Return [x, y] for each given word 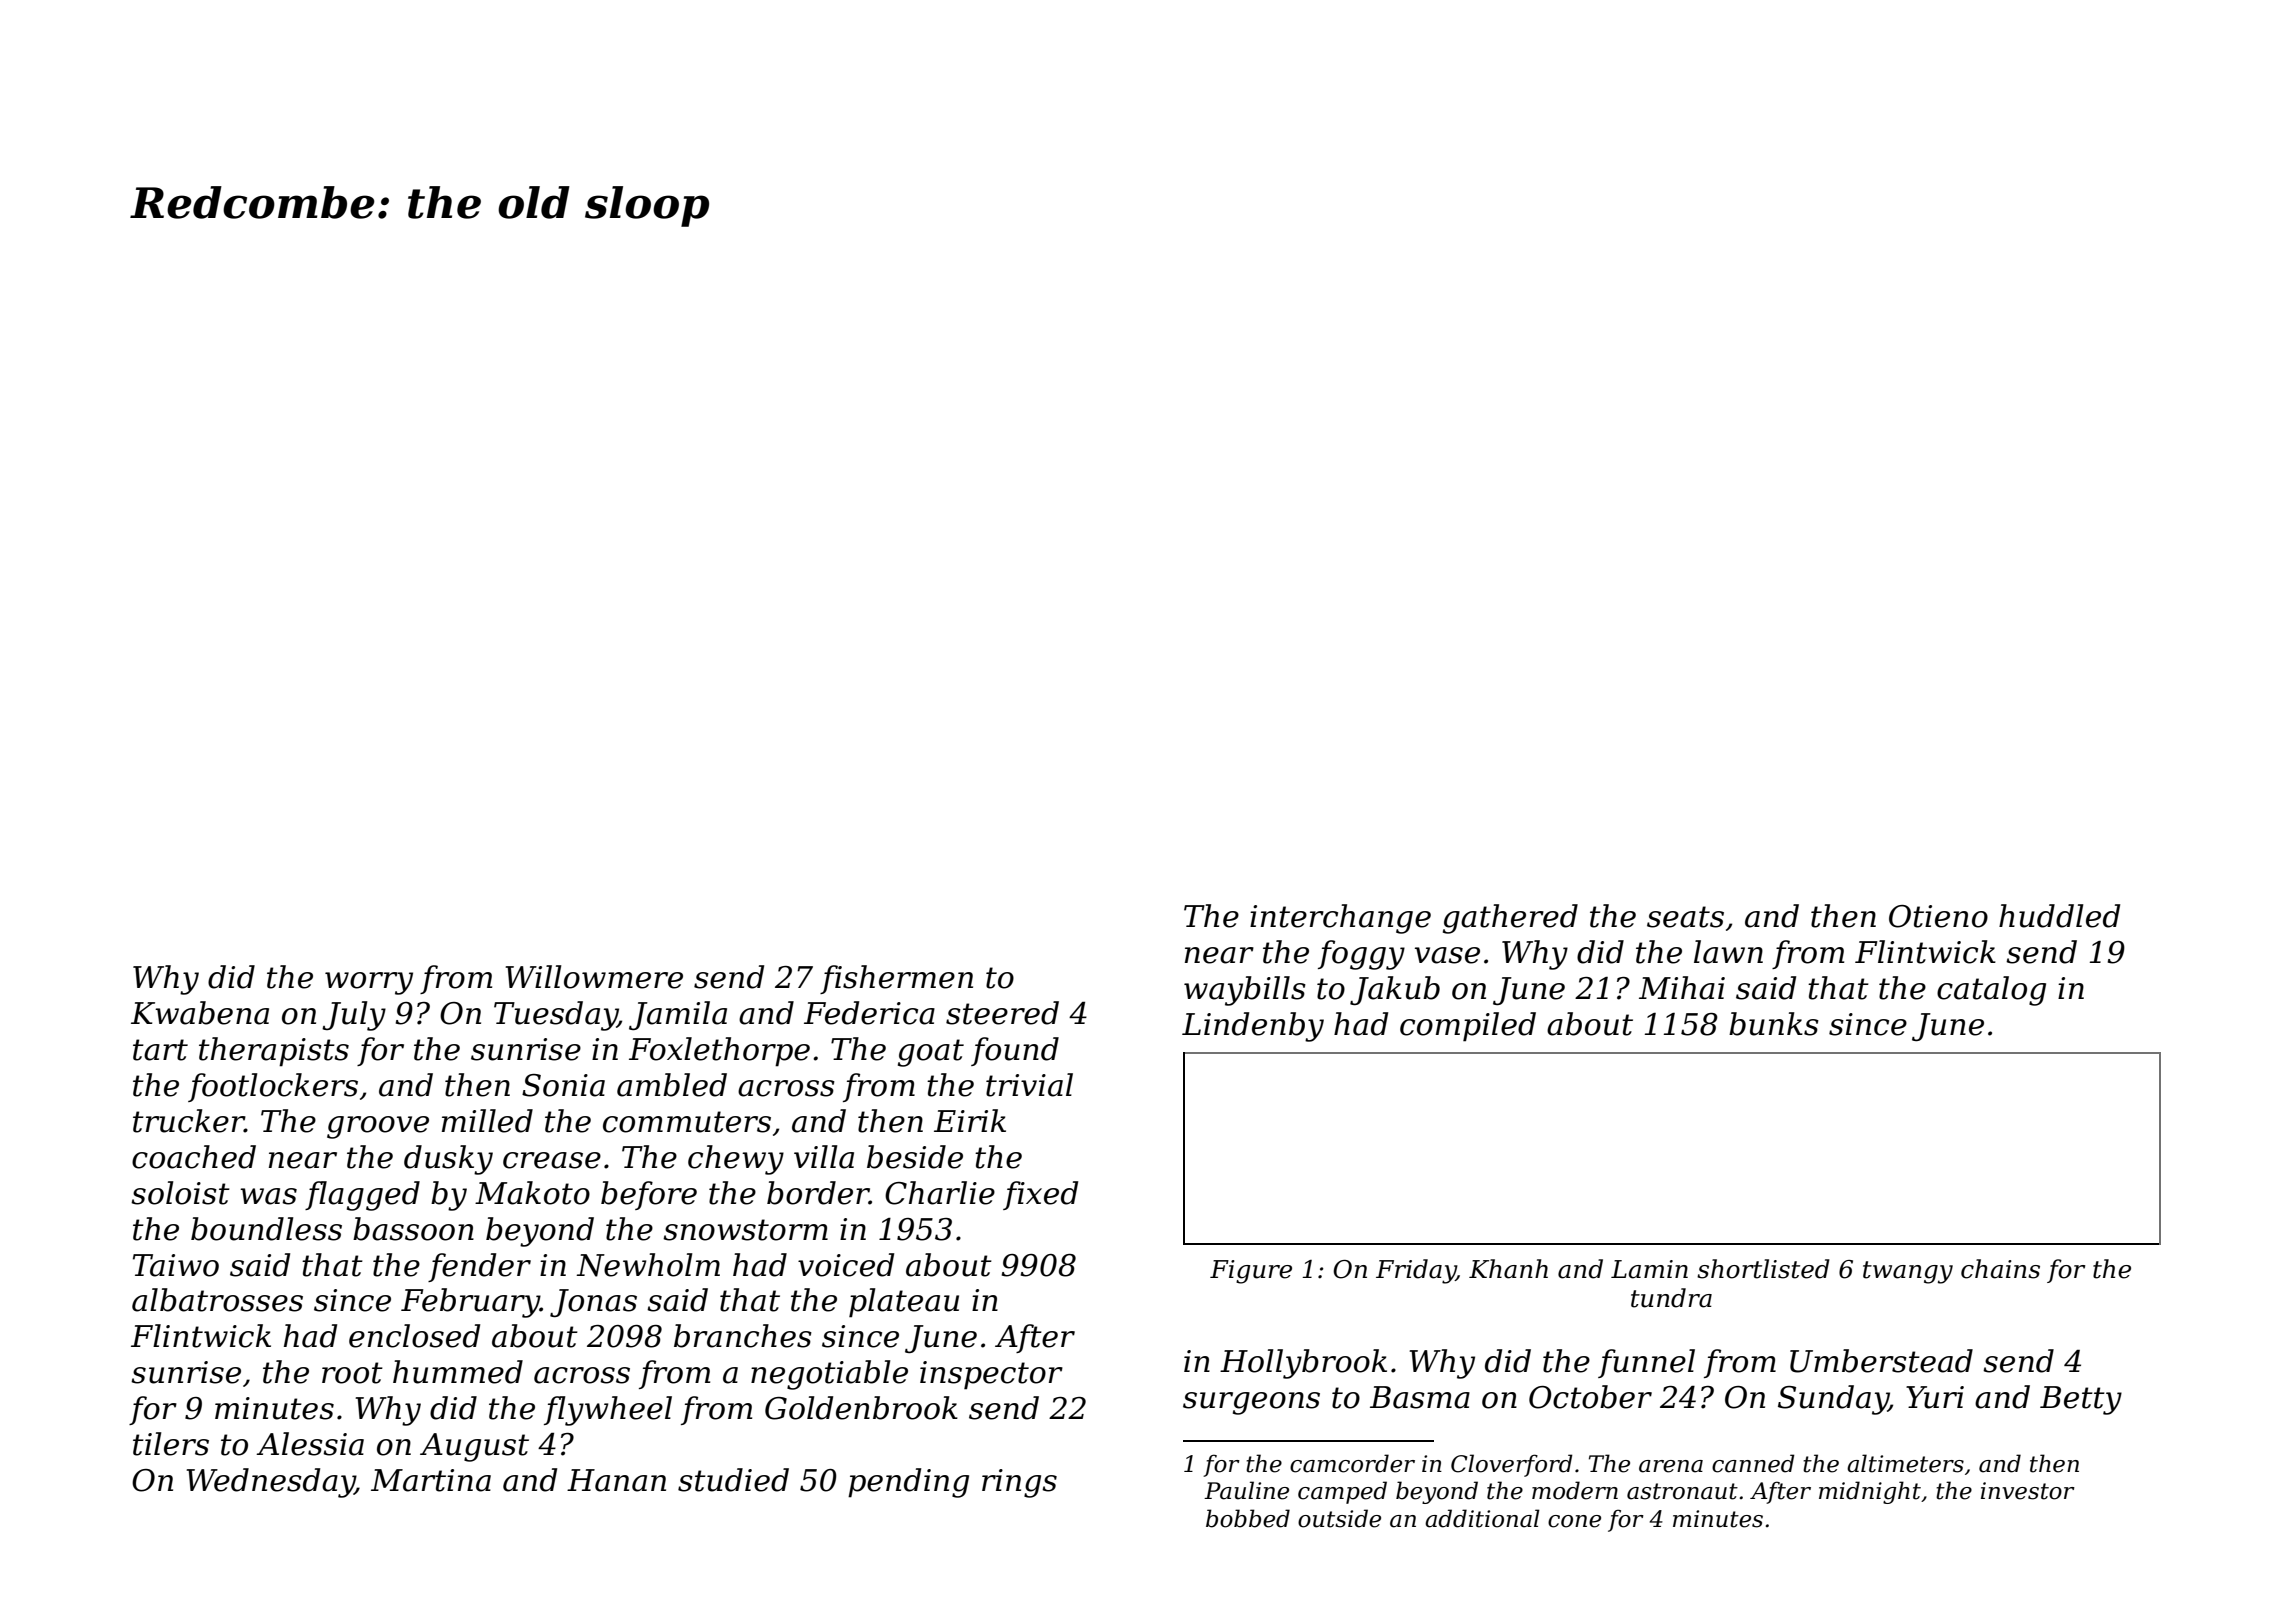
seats [1685, 917]
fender [479, 1267]
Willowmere [594, 977]
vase [1447, 955]
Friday [1416, 1271]
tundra [1671, 1298]
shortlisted [1763, 1269]
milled [487, 1121]
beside [915, 1157]
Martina [431, 1480]
